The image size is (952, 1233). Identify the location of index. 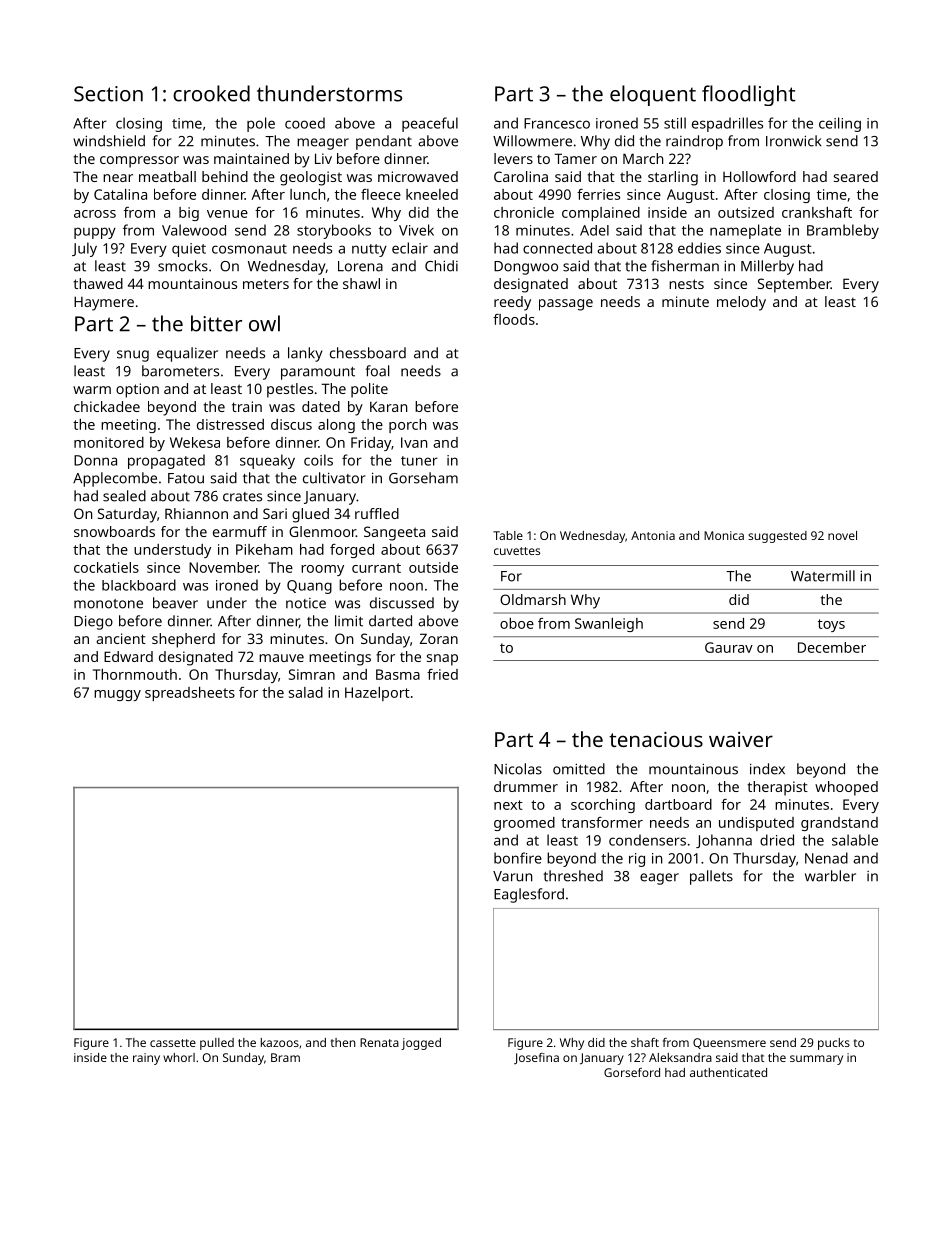
(767, 769).
